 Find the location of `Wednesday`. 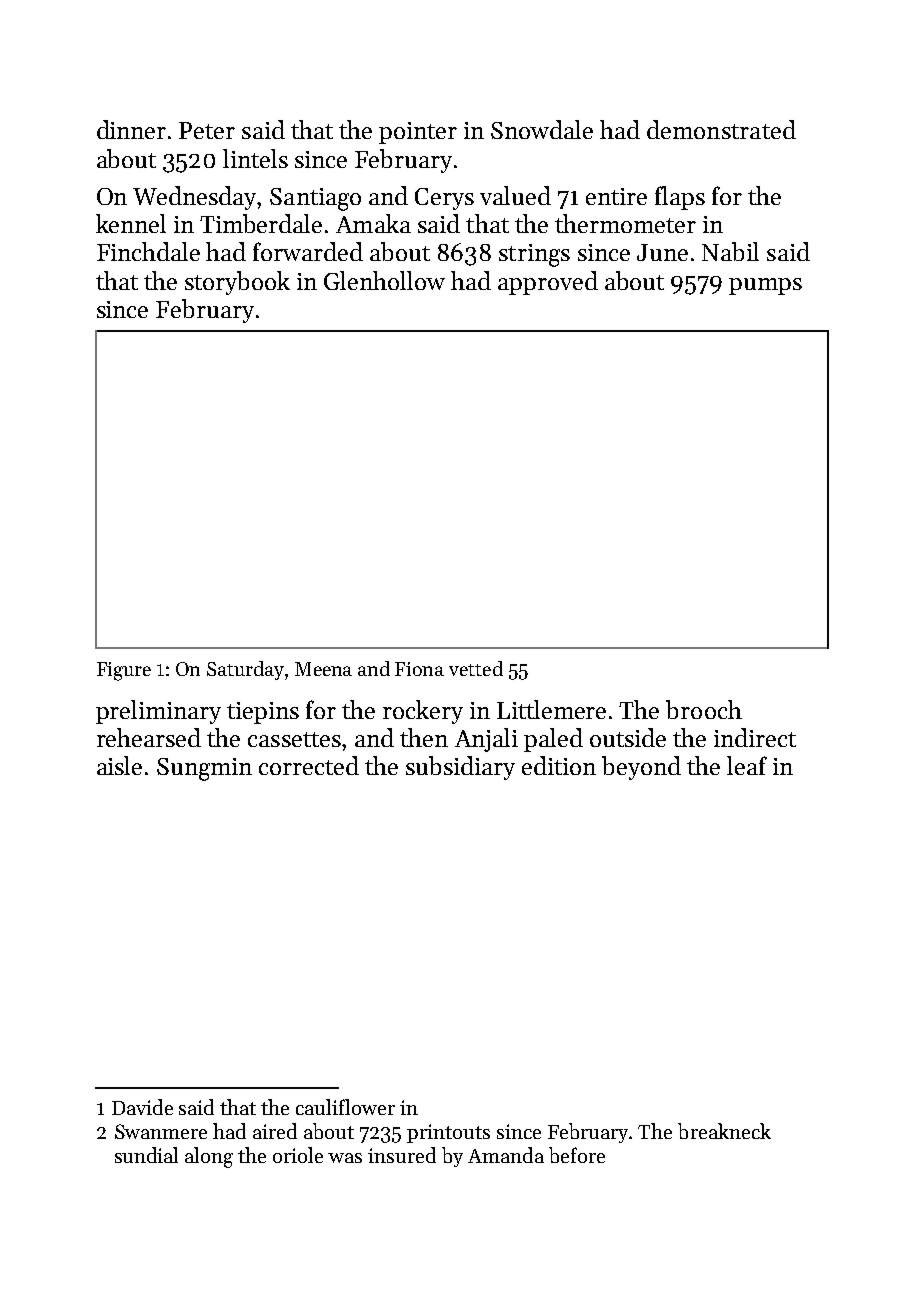

Wednesday is located at coordinates (195, 198).
